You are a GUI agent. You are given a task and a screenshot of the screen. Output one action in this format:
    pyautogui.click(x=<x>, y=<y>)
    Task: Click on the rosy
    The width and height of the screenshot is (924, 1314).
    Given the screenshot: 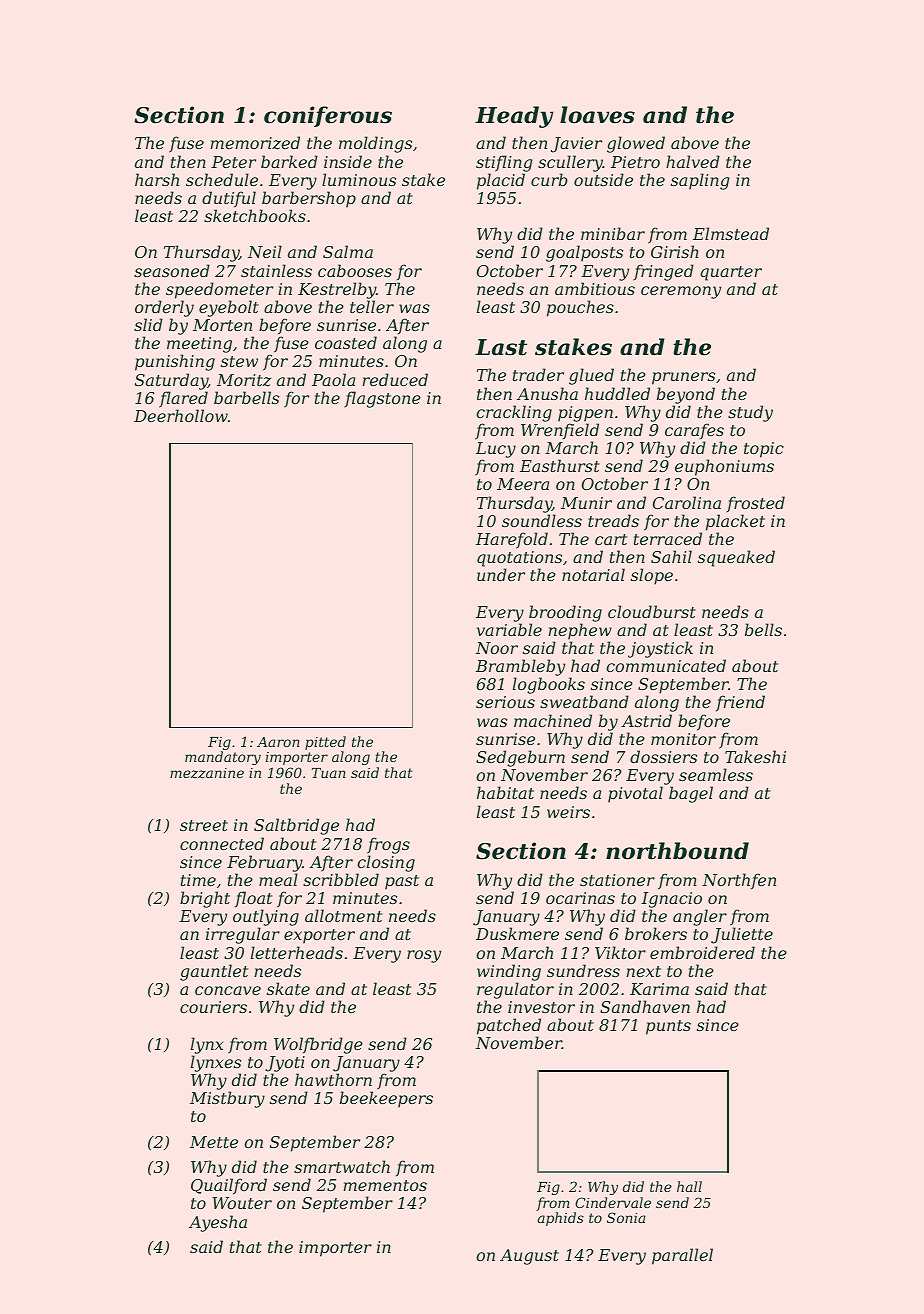 What is the action you would take?
    pyautogui.click(x=424, y=956)
